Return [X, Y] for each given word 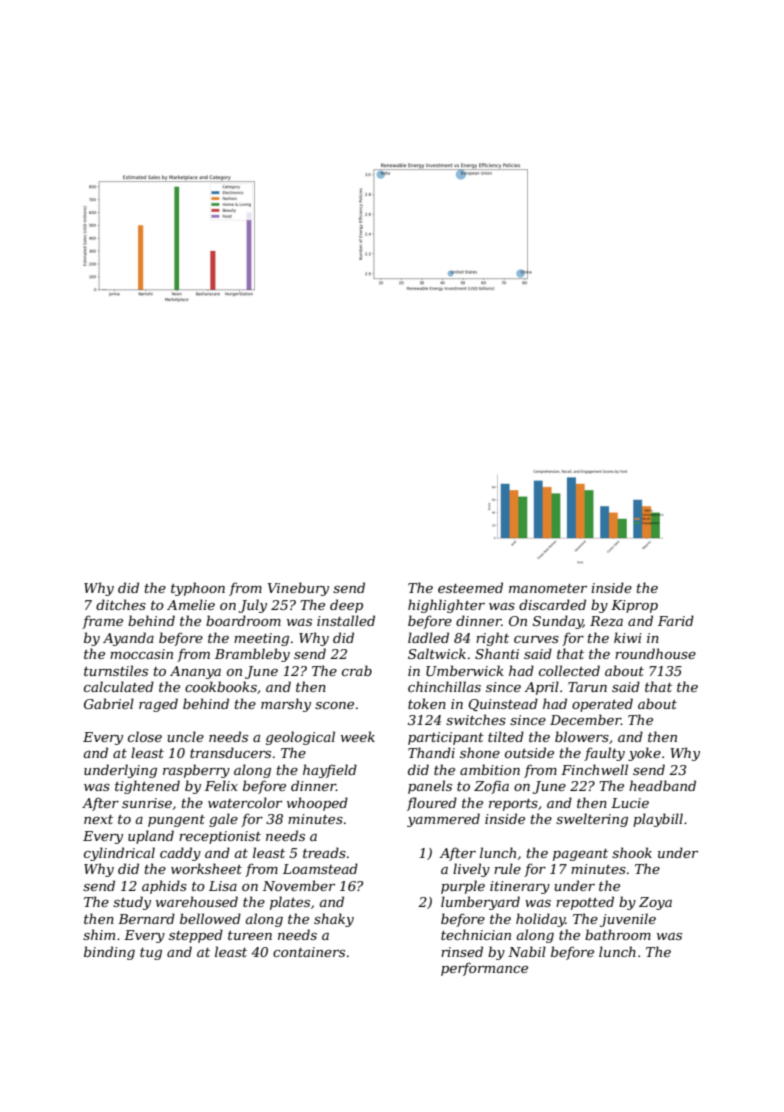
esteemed [470, 587]
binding [109, 953]
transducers [230, 752]
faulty [604, 754]
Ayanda [128, 639]
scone [334, 705]
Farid [676, 620]
